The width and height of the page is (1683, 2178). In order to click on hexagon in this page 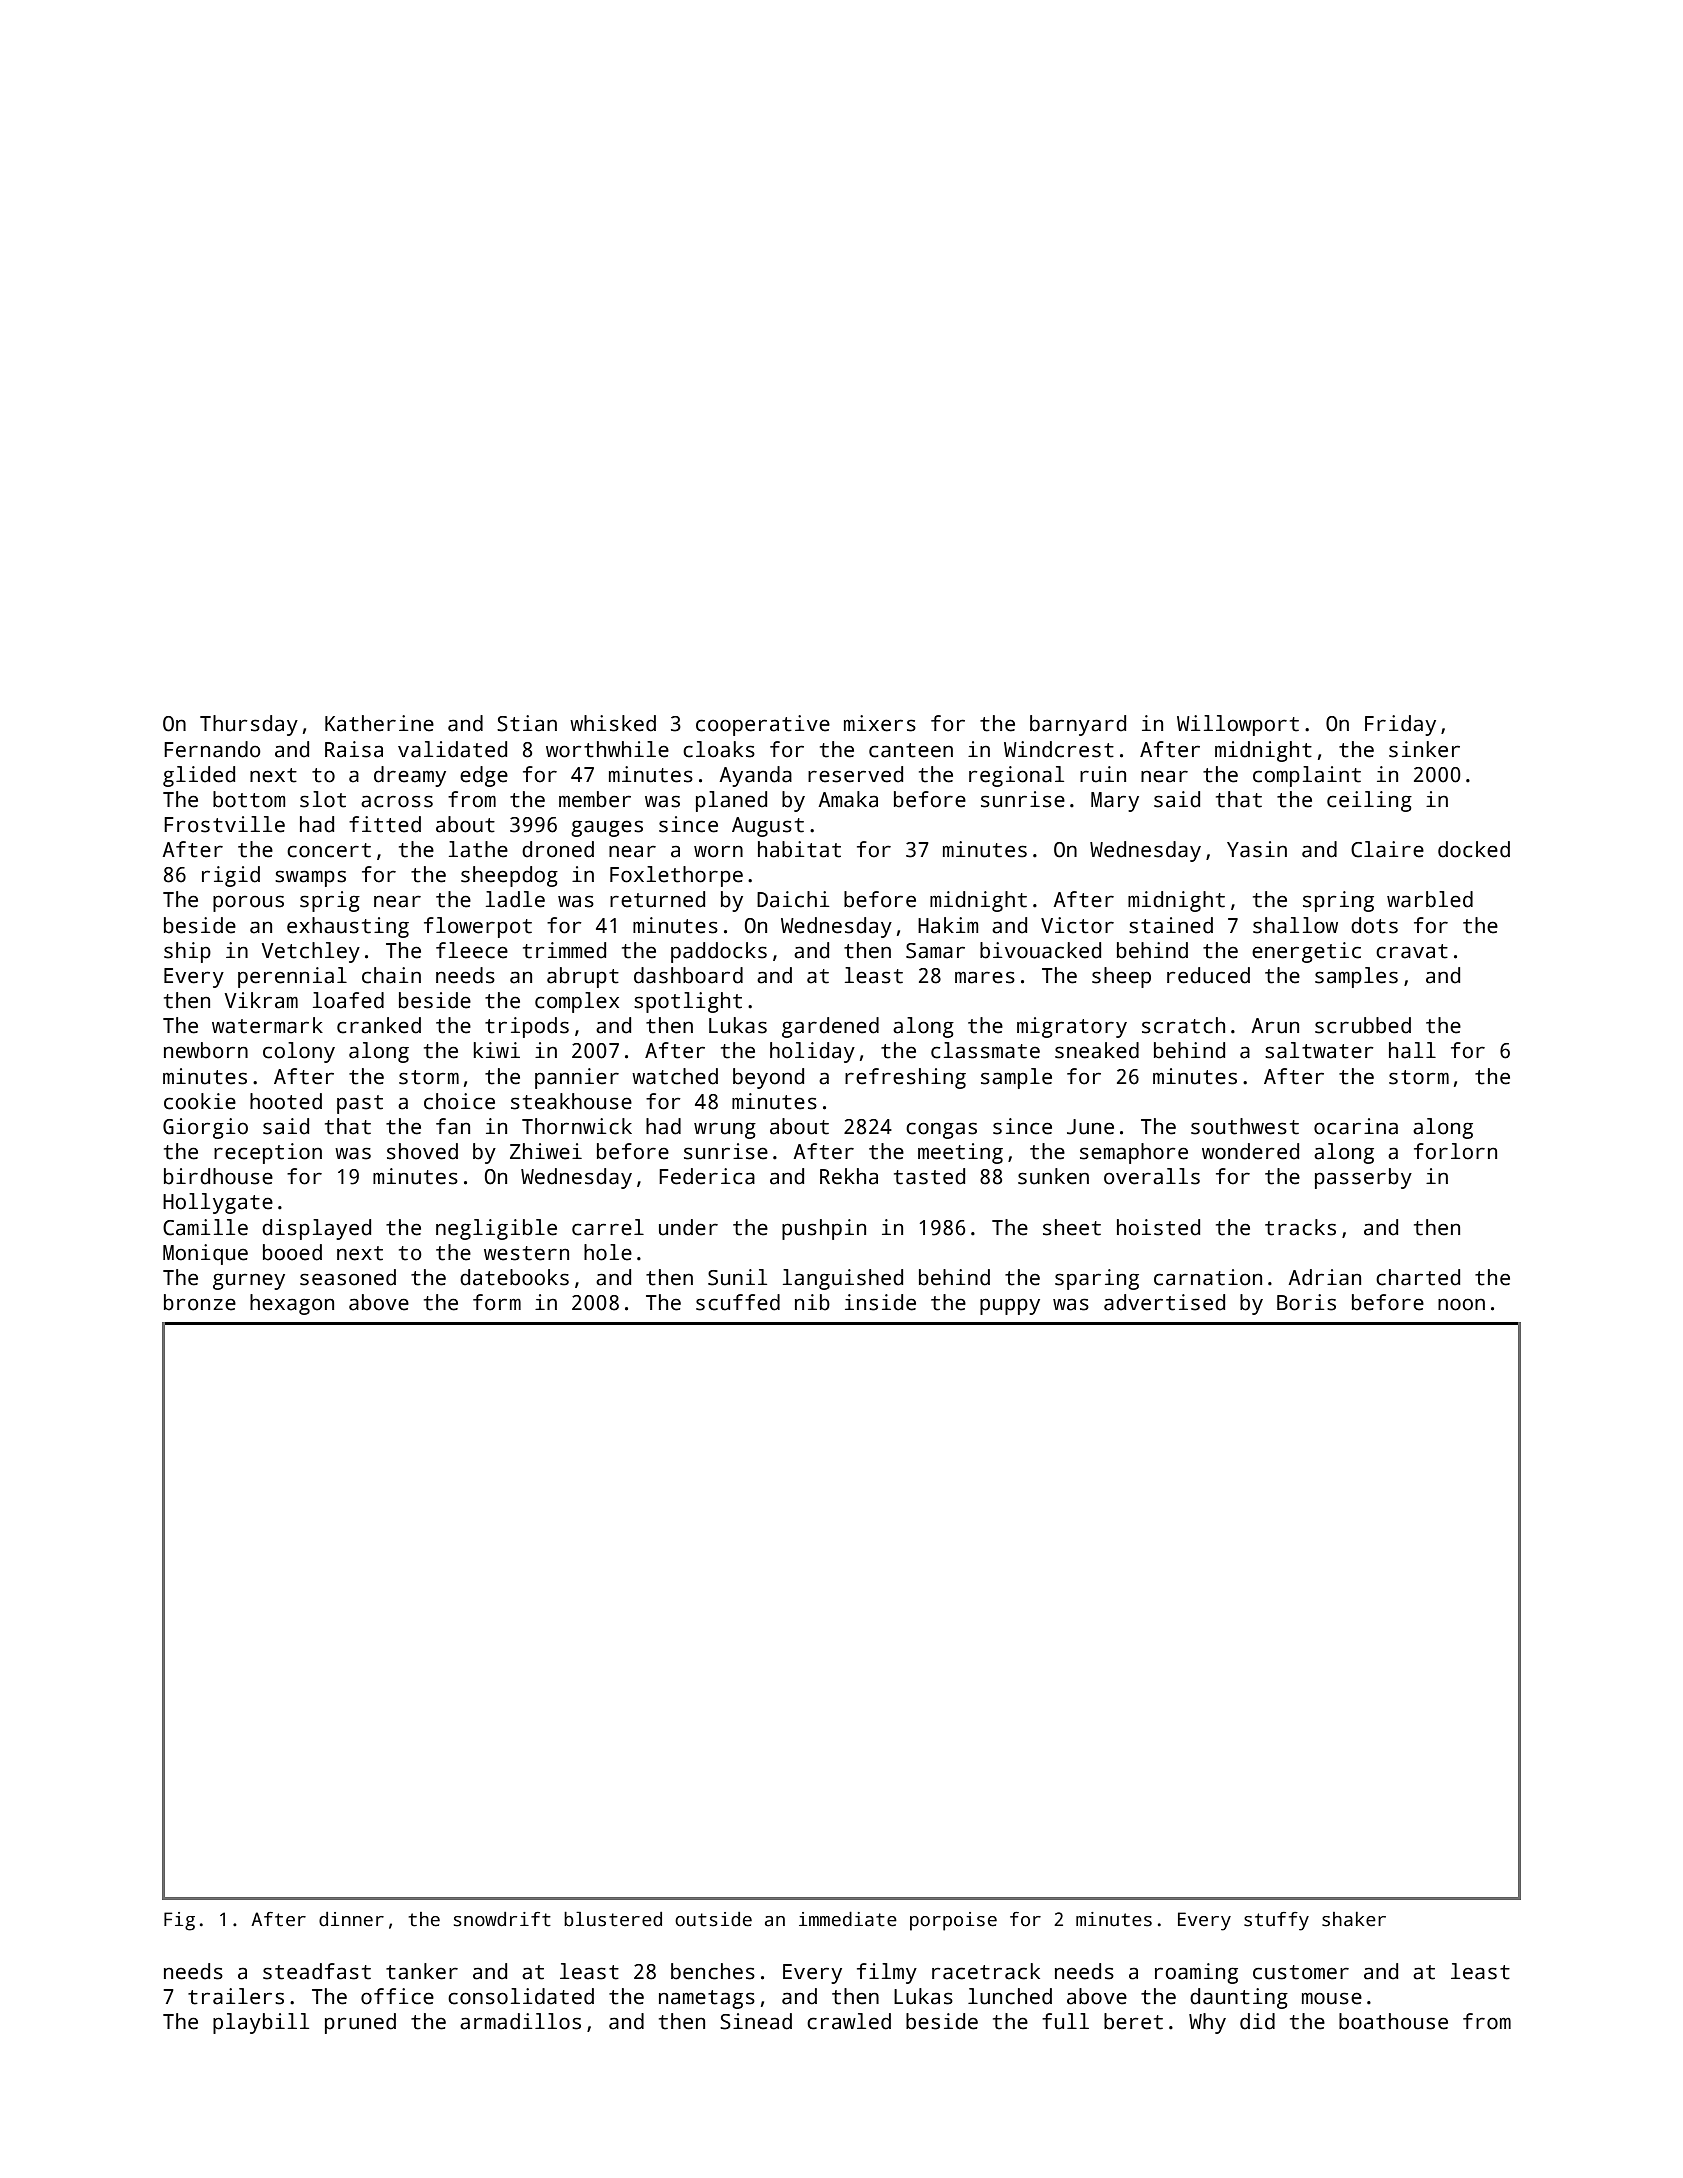, I will do `click(292, 1304)`.
